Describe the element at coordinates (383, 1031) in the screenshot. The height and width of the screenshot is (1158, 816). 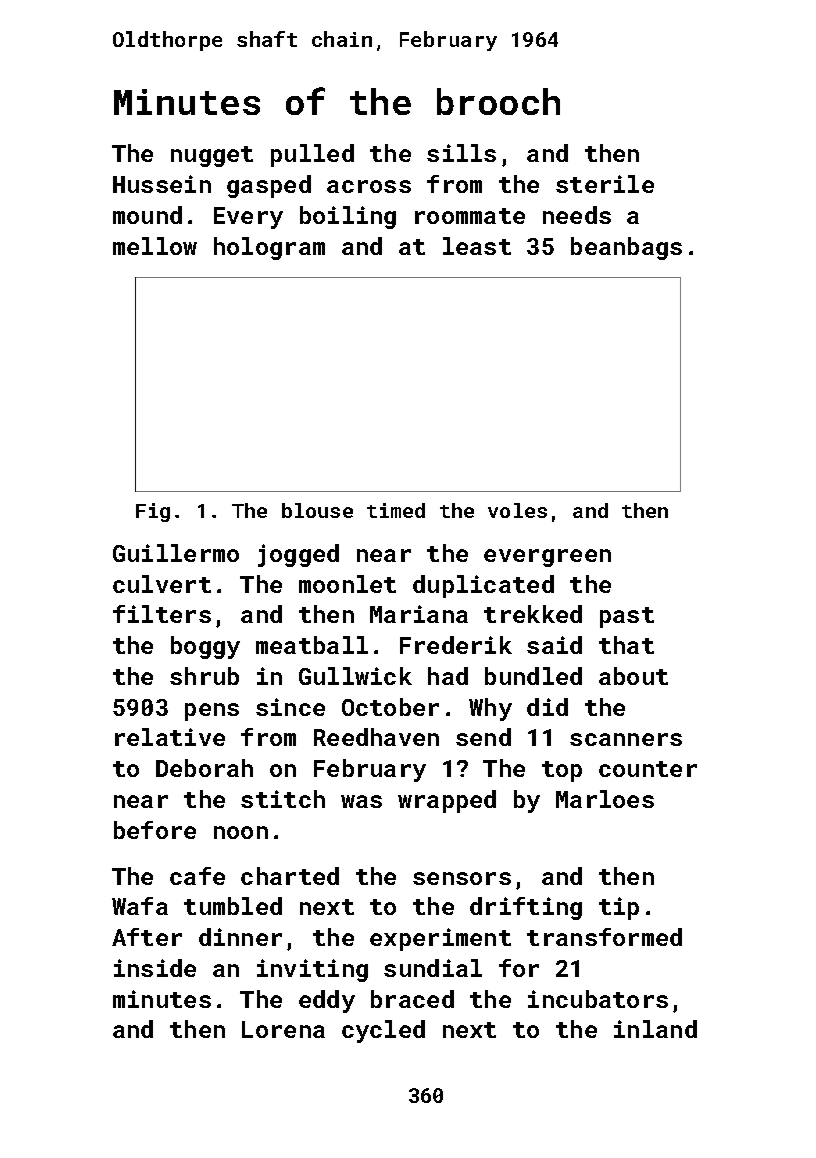
I see `cycled` at that location.
